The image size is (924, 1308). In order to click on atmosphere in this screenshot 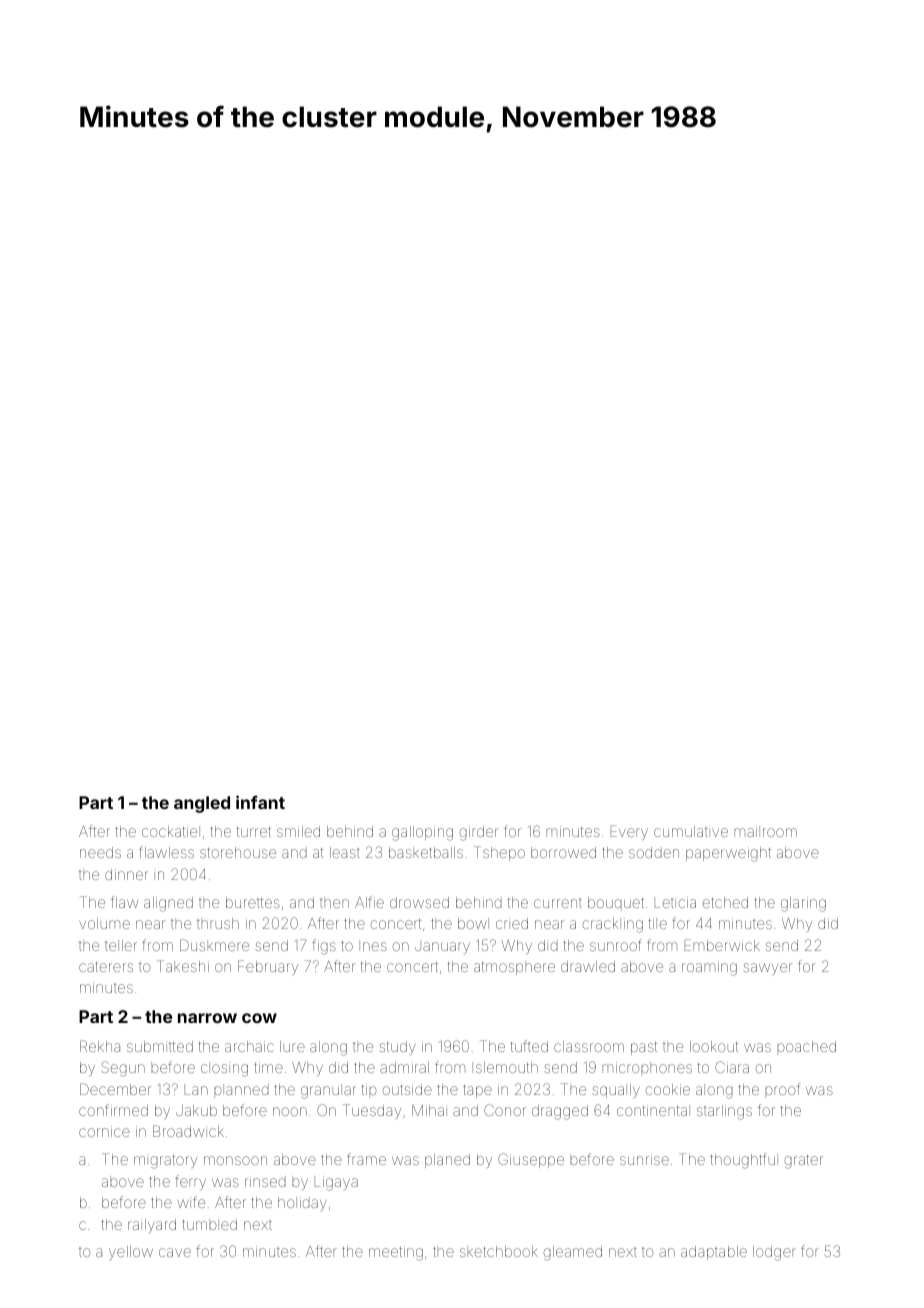, I will do `click(514, 968)`.
